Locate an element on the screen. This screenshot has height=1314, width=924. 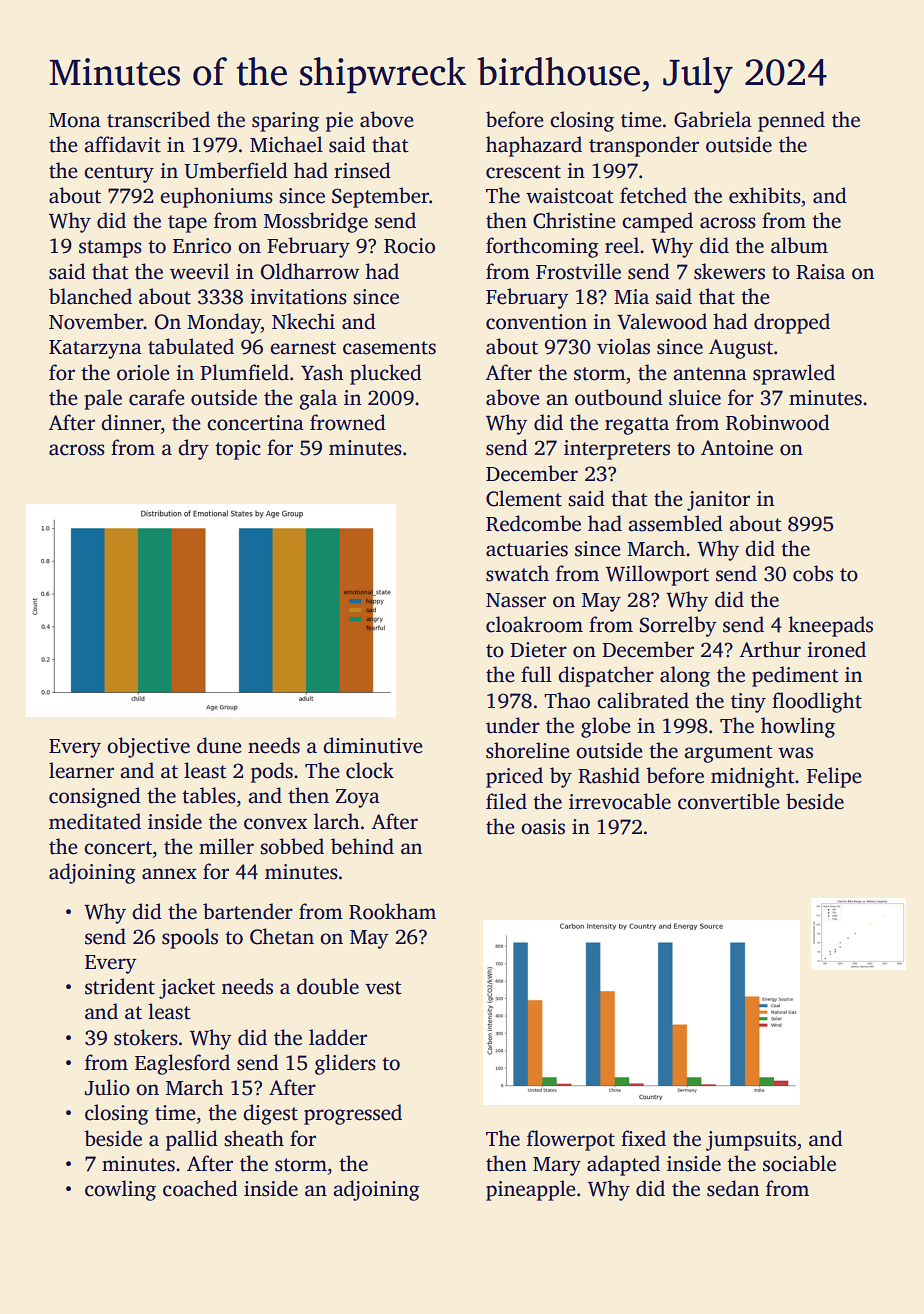
Valewood is located at coordinates (662, 321).
